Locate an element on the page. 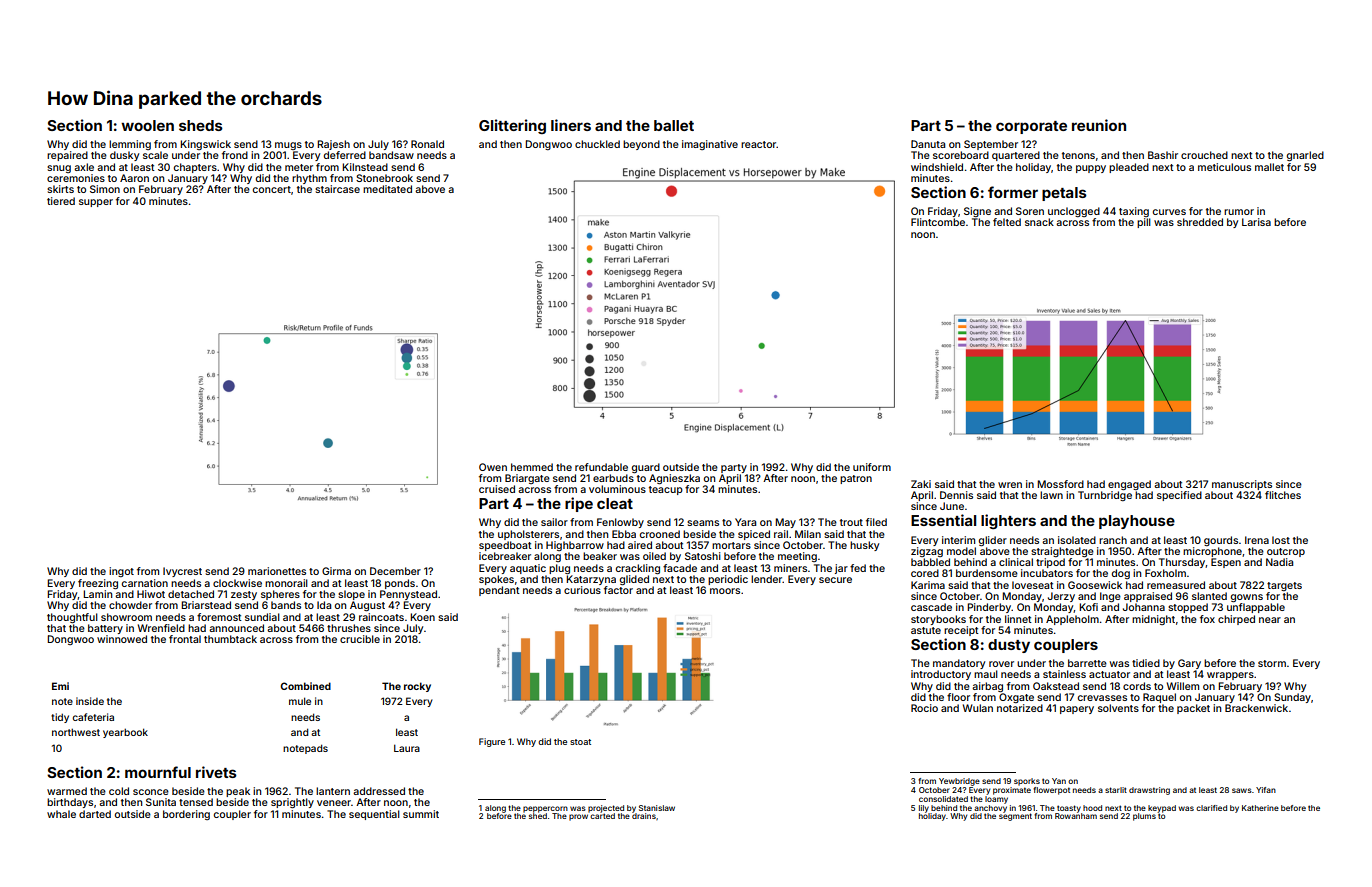 The height and width of the image is (887, 1372). Flintcombe is located at coordinates (938, 222).
